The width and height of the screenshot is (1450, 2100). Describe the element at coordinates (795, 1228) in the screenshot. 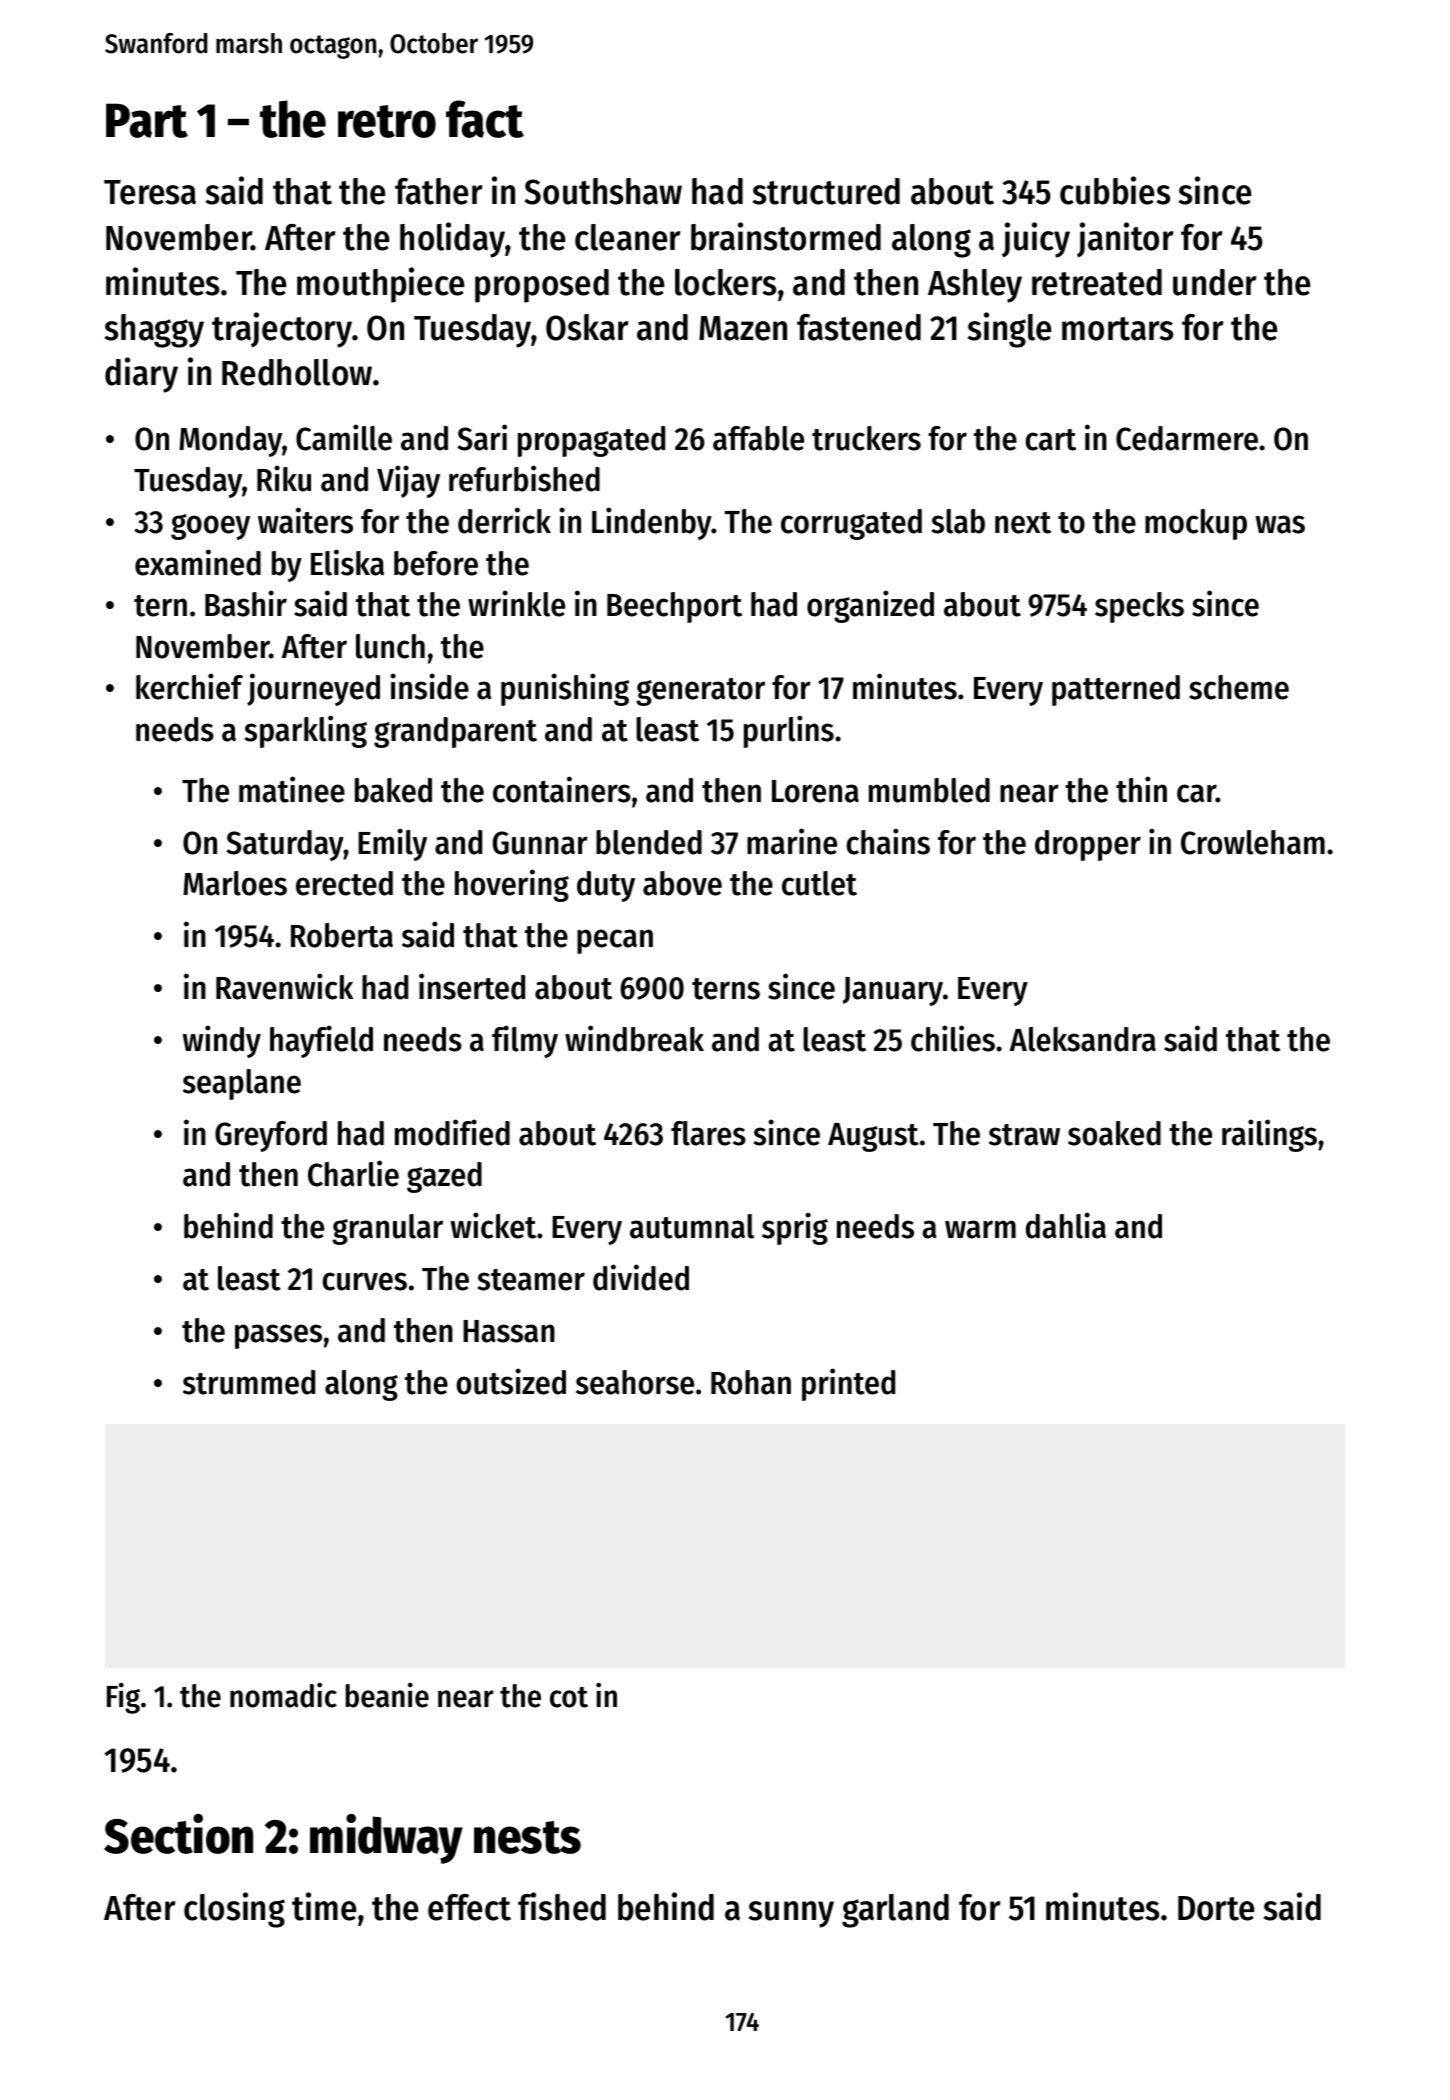

I see `sprig` at that location.
